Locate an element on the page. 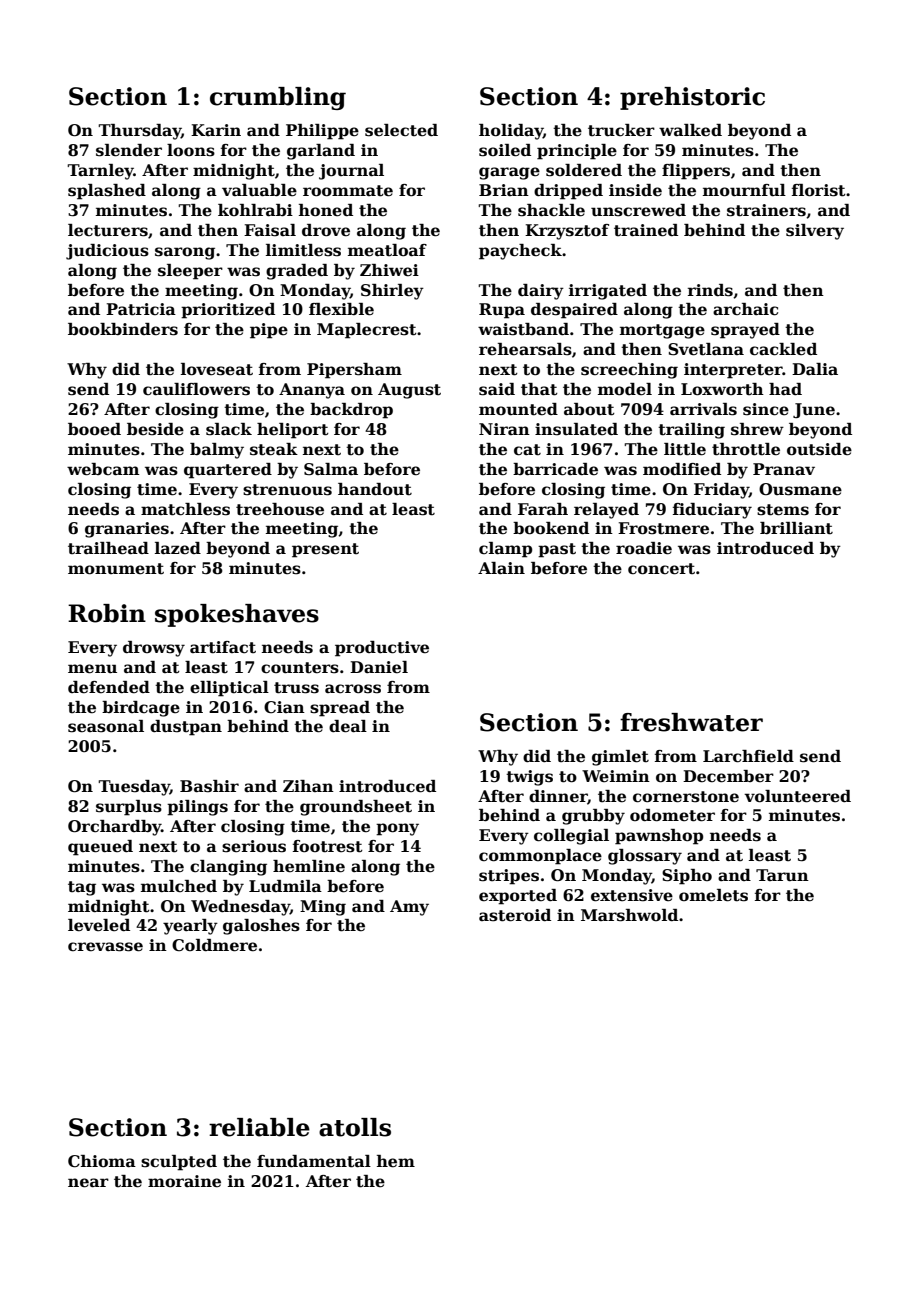 This document has width=924, height=1308. selected is located at coordinates (401, 130).
